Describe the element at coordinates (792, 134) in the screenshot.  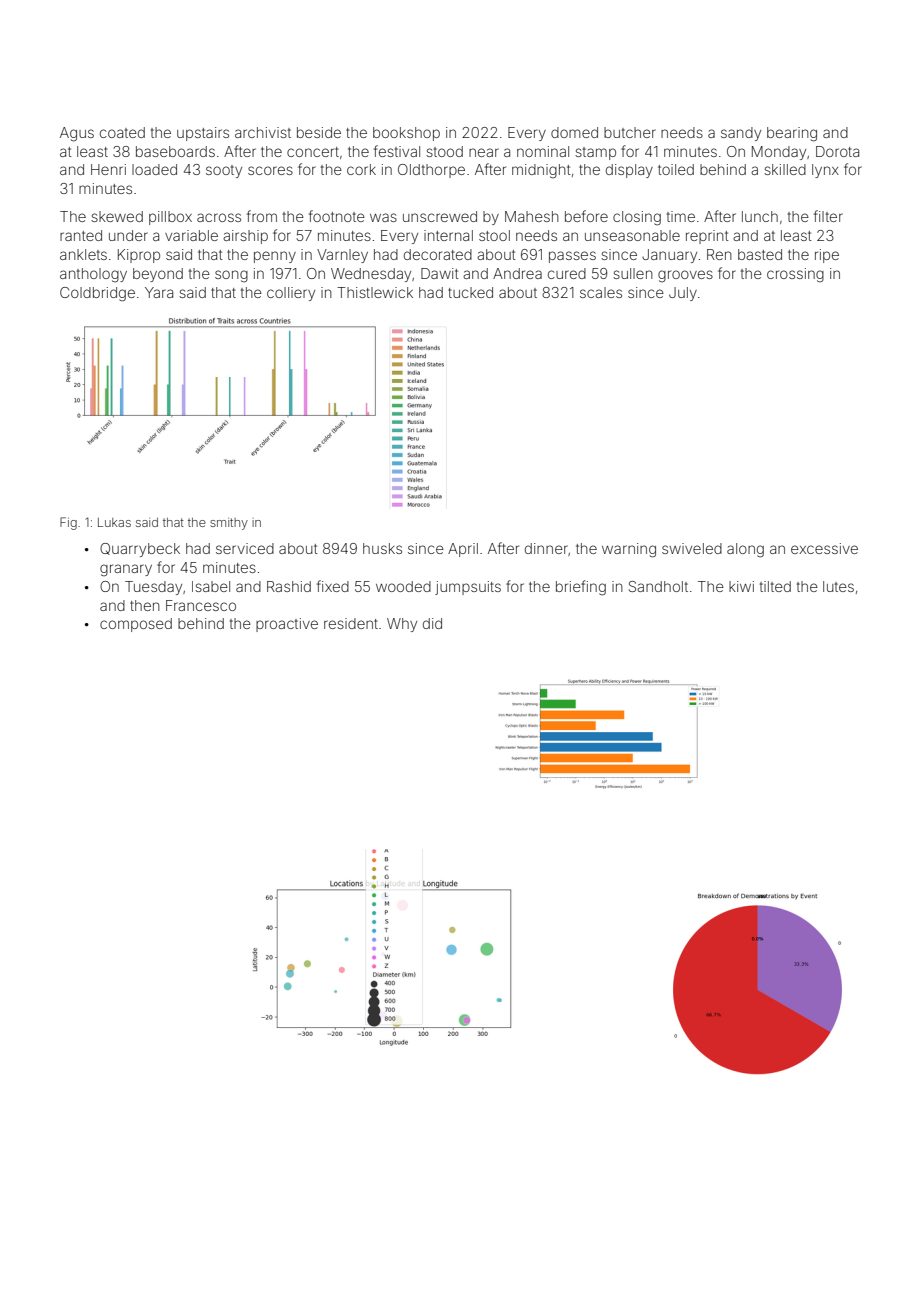
I see `bearing` at that location.
